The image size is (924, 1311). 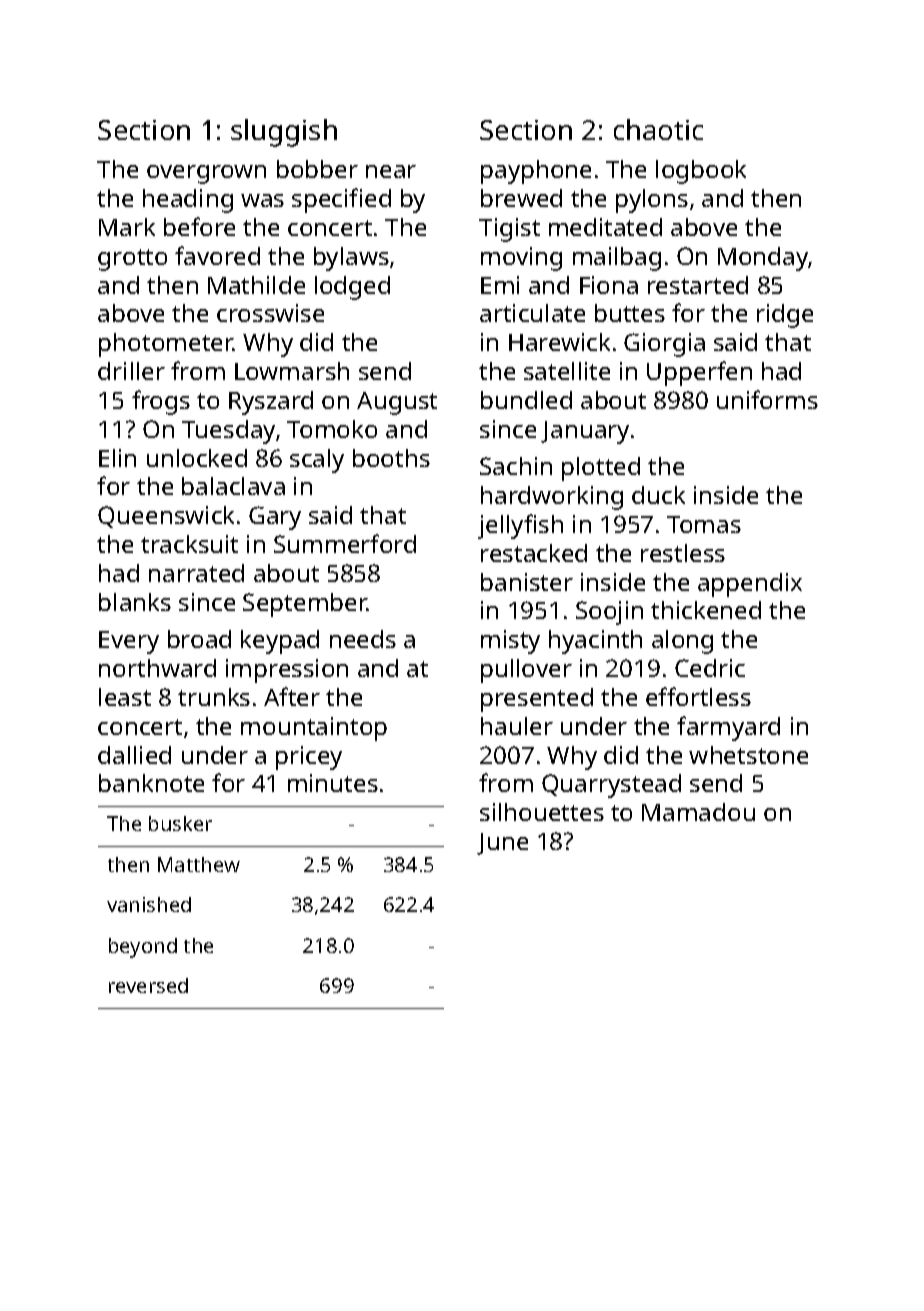 I want to click on Summerford, so click(x=345, y=543).
